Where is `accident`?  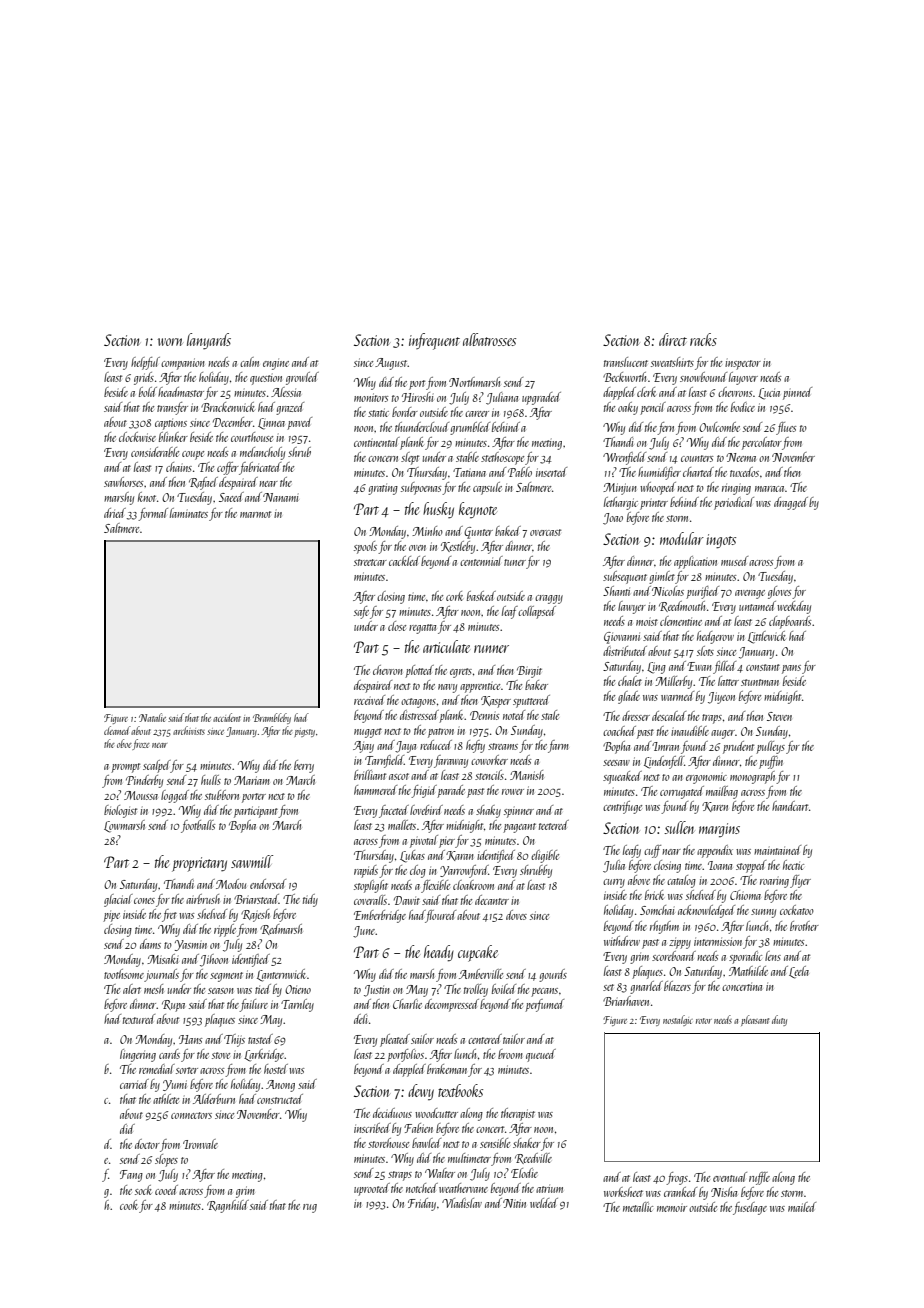
accident is located at coordinates (227, 717).
